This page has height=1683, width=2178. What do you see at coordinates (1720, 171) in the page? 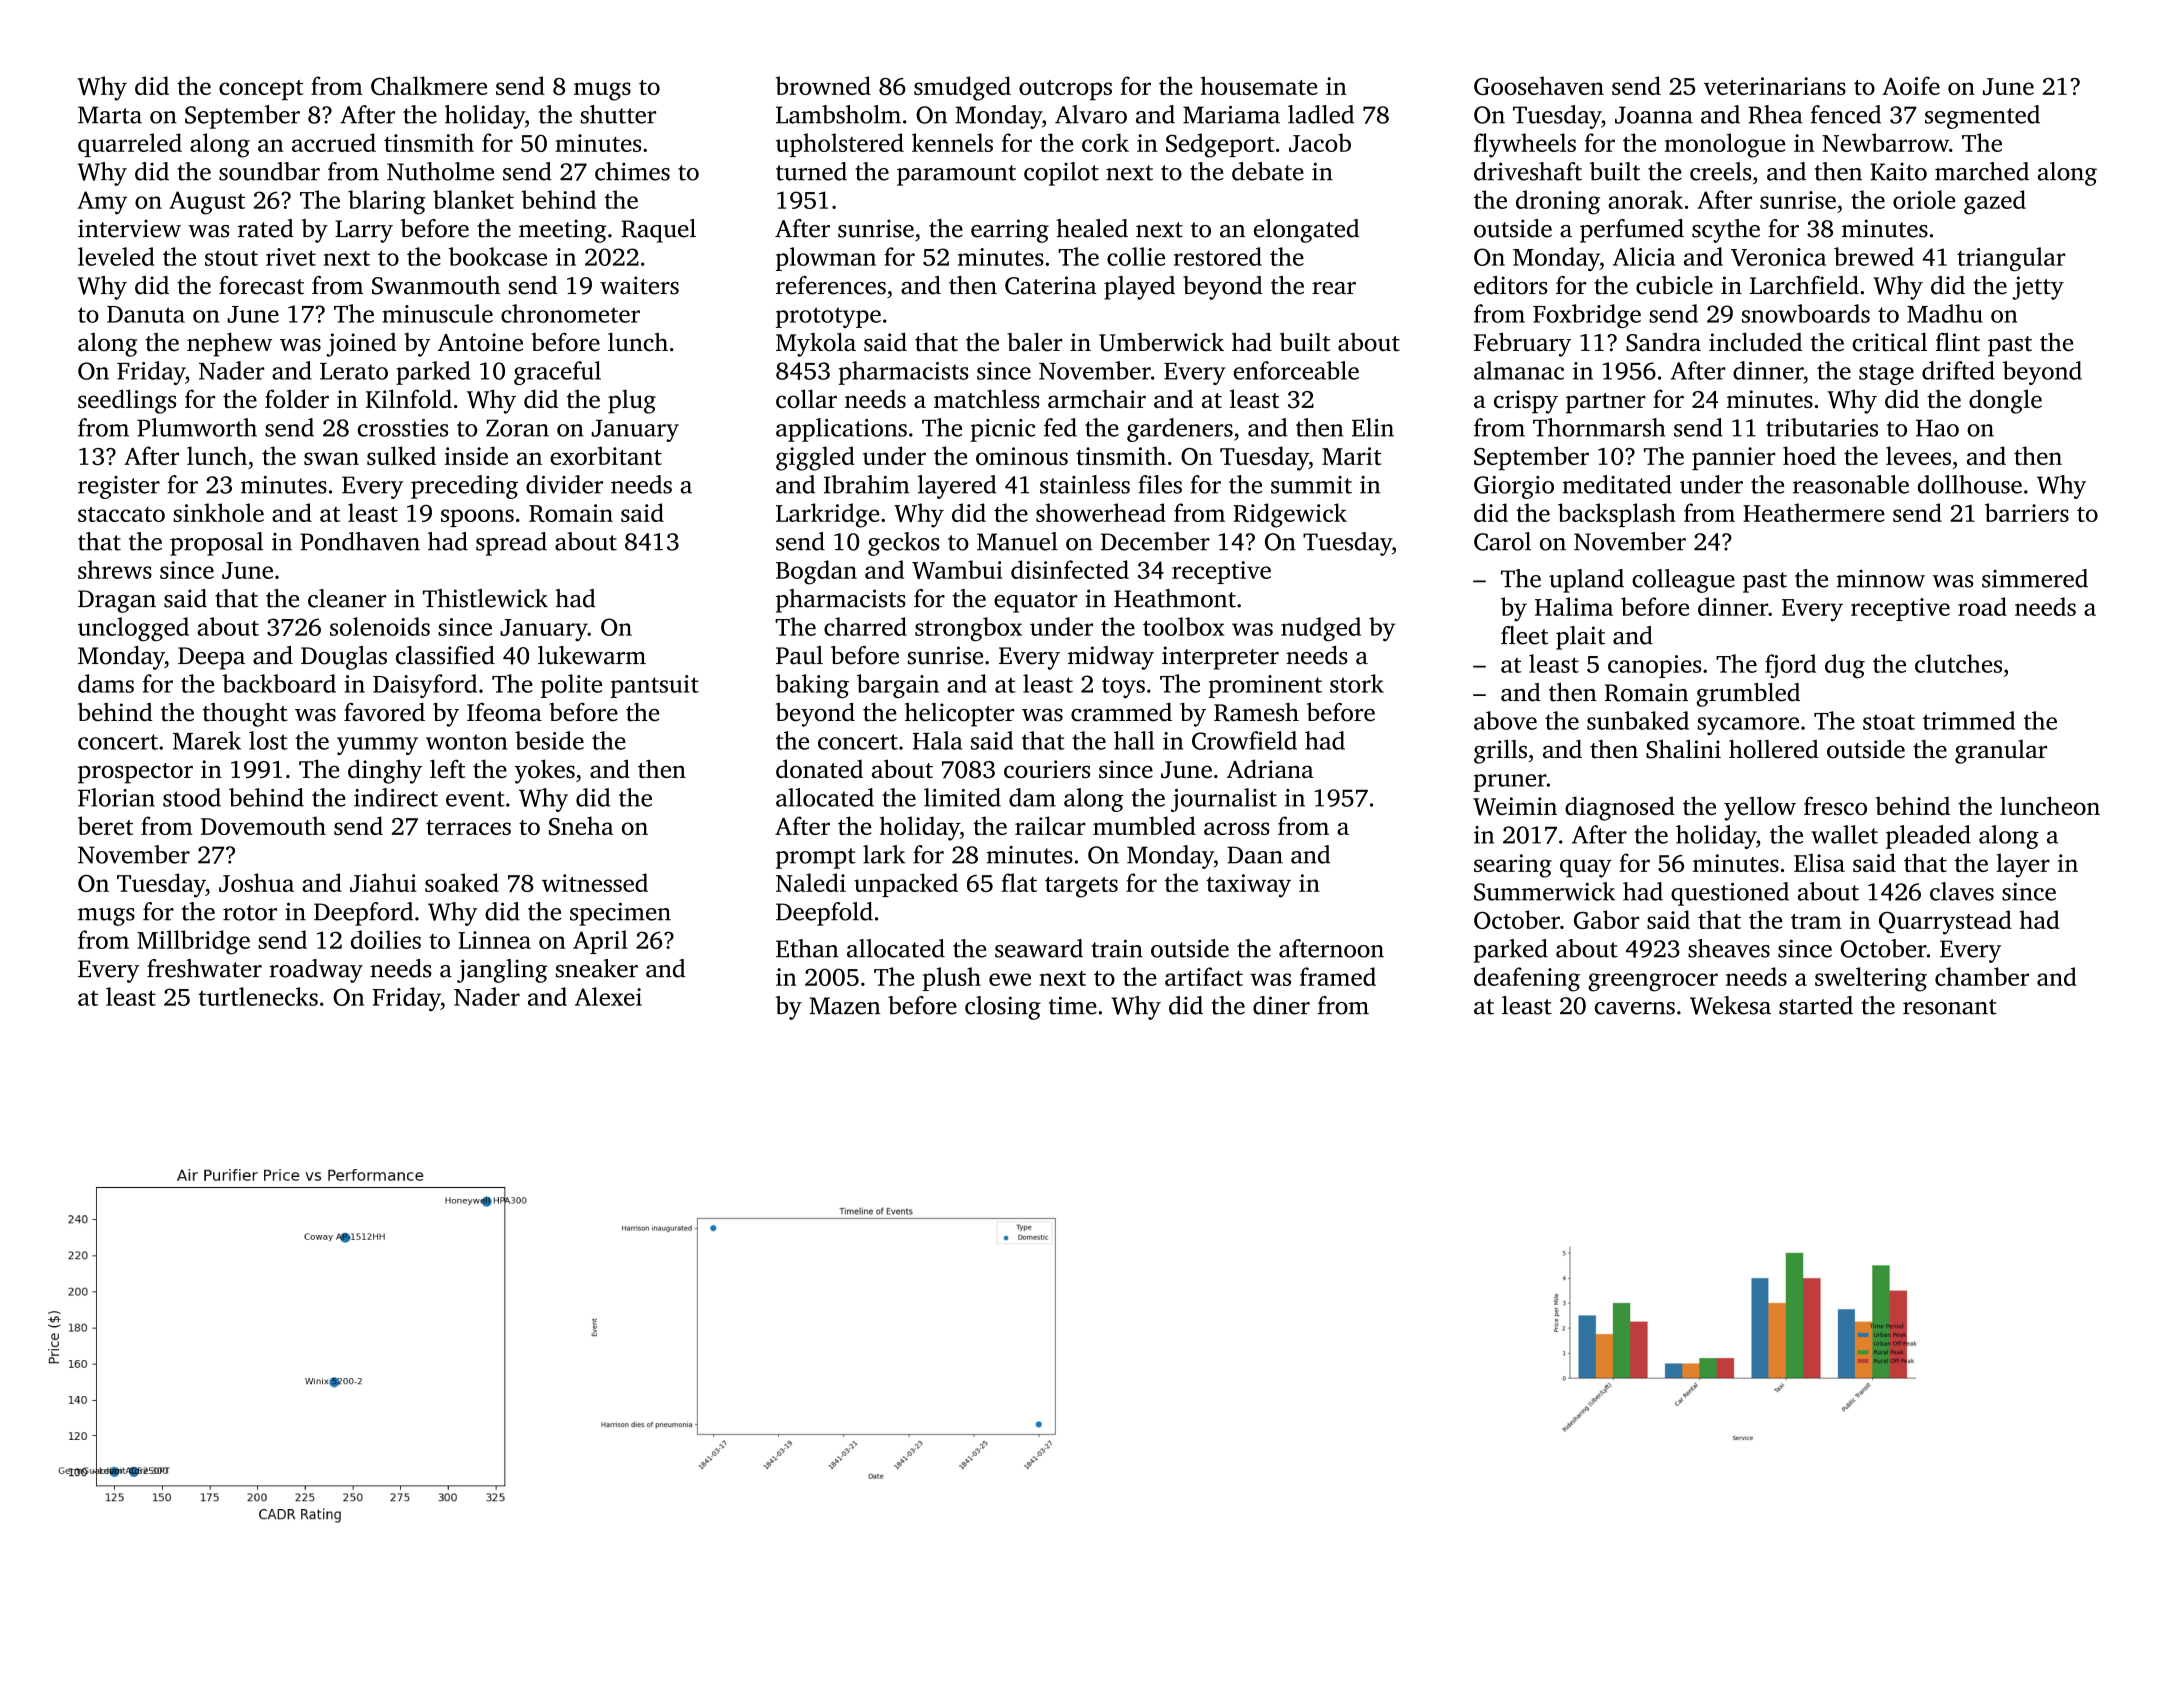
I see `creels` at bounding box center [1720, 171].
